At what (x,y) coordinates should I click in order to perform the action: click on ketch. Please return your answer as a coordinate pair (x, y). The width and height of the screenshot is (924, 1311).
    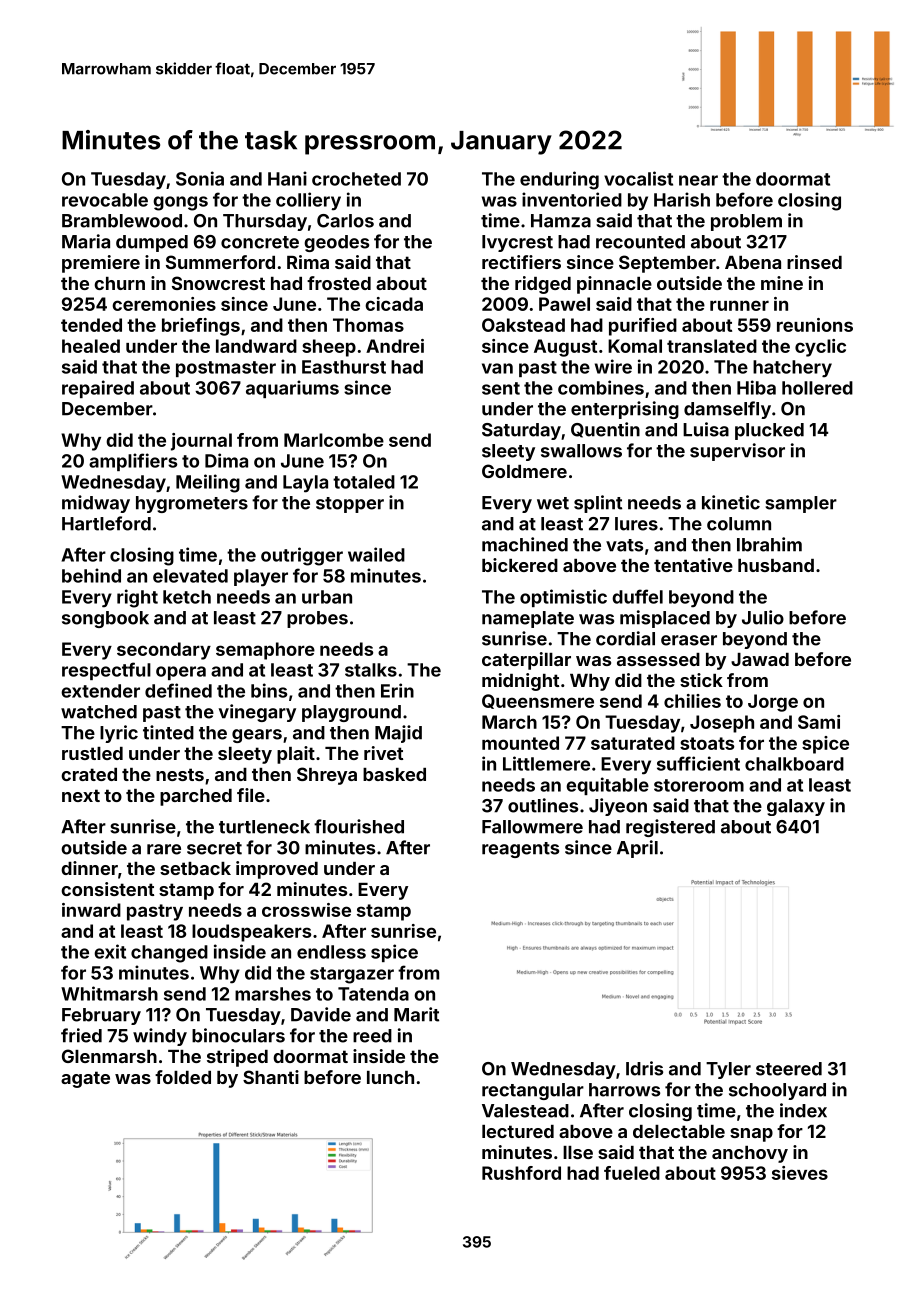
    Looking at the image, I should click on (187, 597).
